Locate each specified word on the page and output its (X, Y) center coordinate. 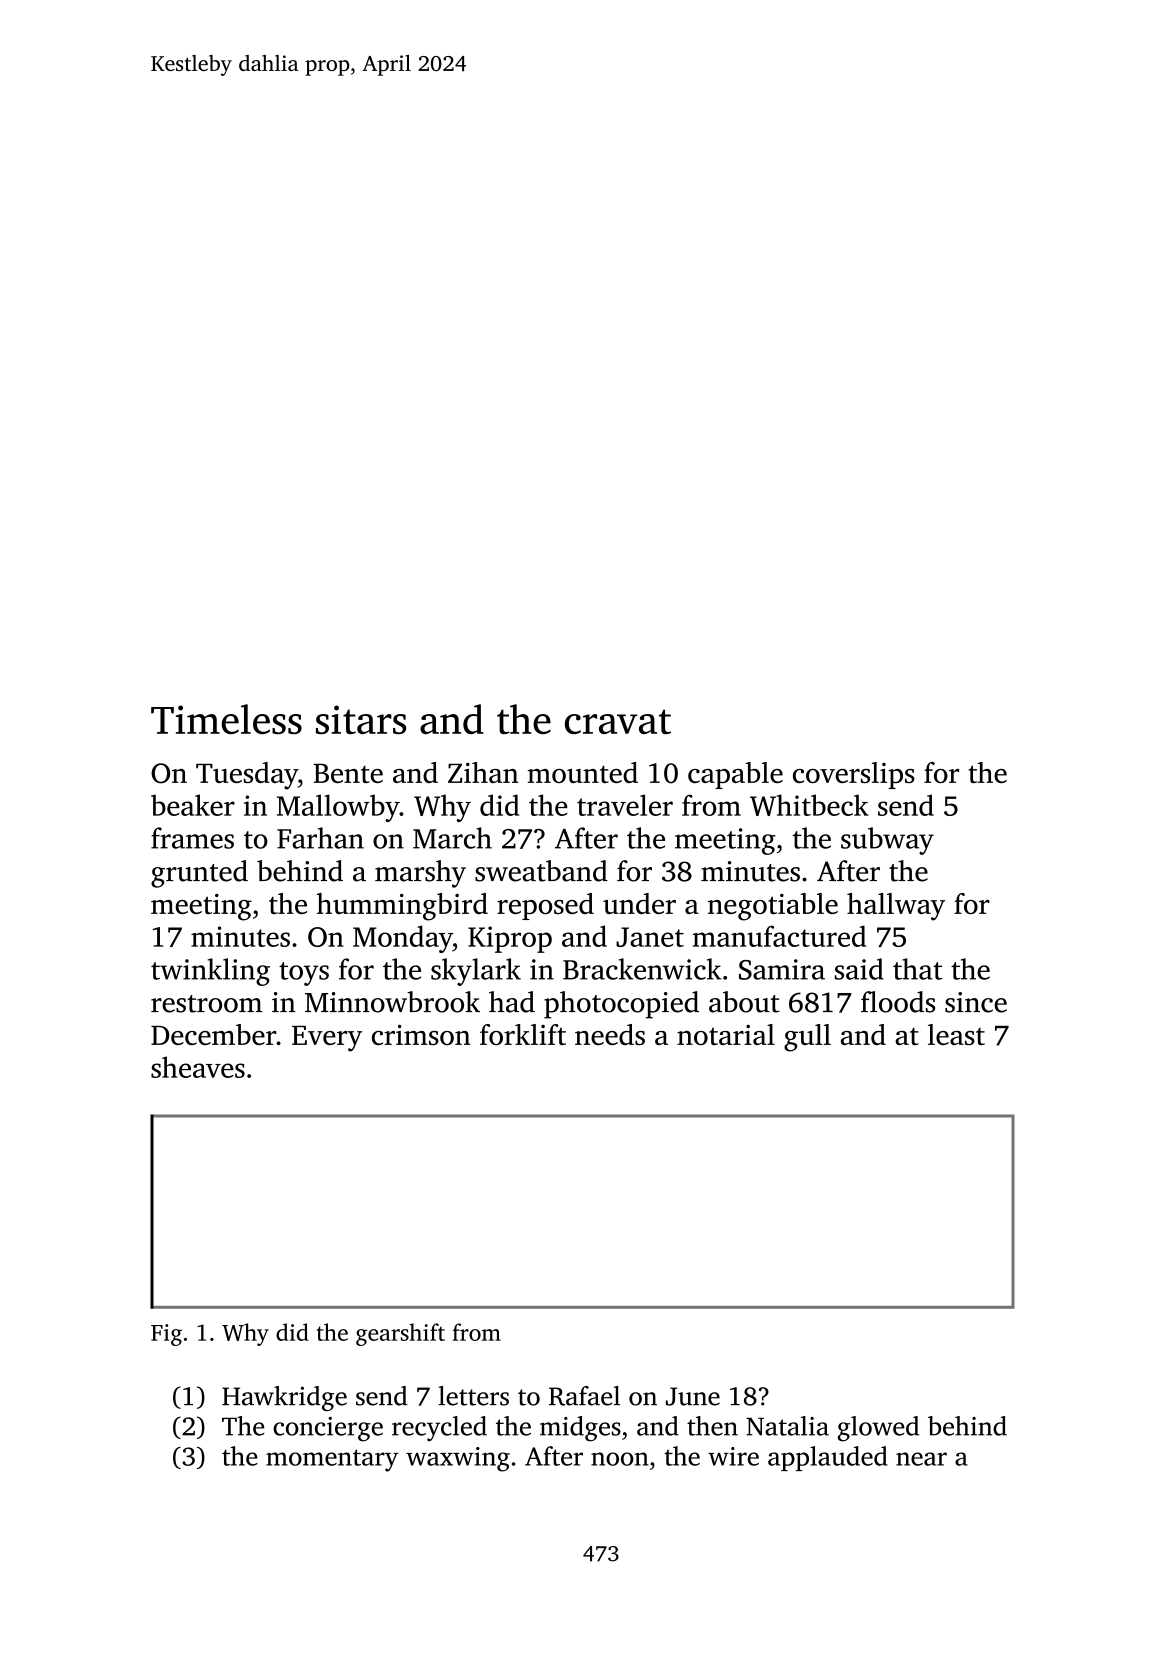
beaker (193, 805)
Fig (166, 1335)
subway (887, 841)
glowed (878, 1429)
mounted (582, 772)
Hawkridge (284, 1398)
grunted (199, 874)
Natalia (787, 1426)
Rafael (584, 1396)
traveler (625, 805)
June (693, 1396)
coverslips (854, 775)
